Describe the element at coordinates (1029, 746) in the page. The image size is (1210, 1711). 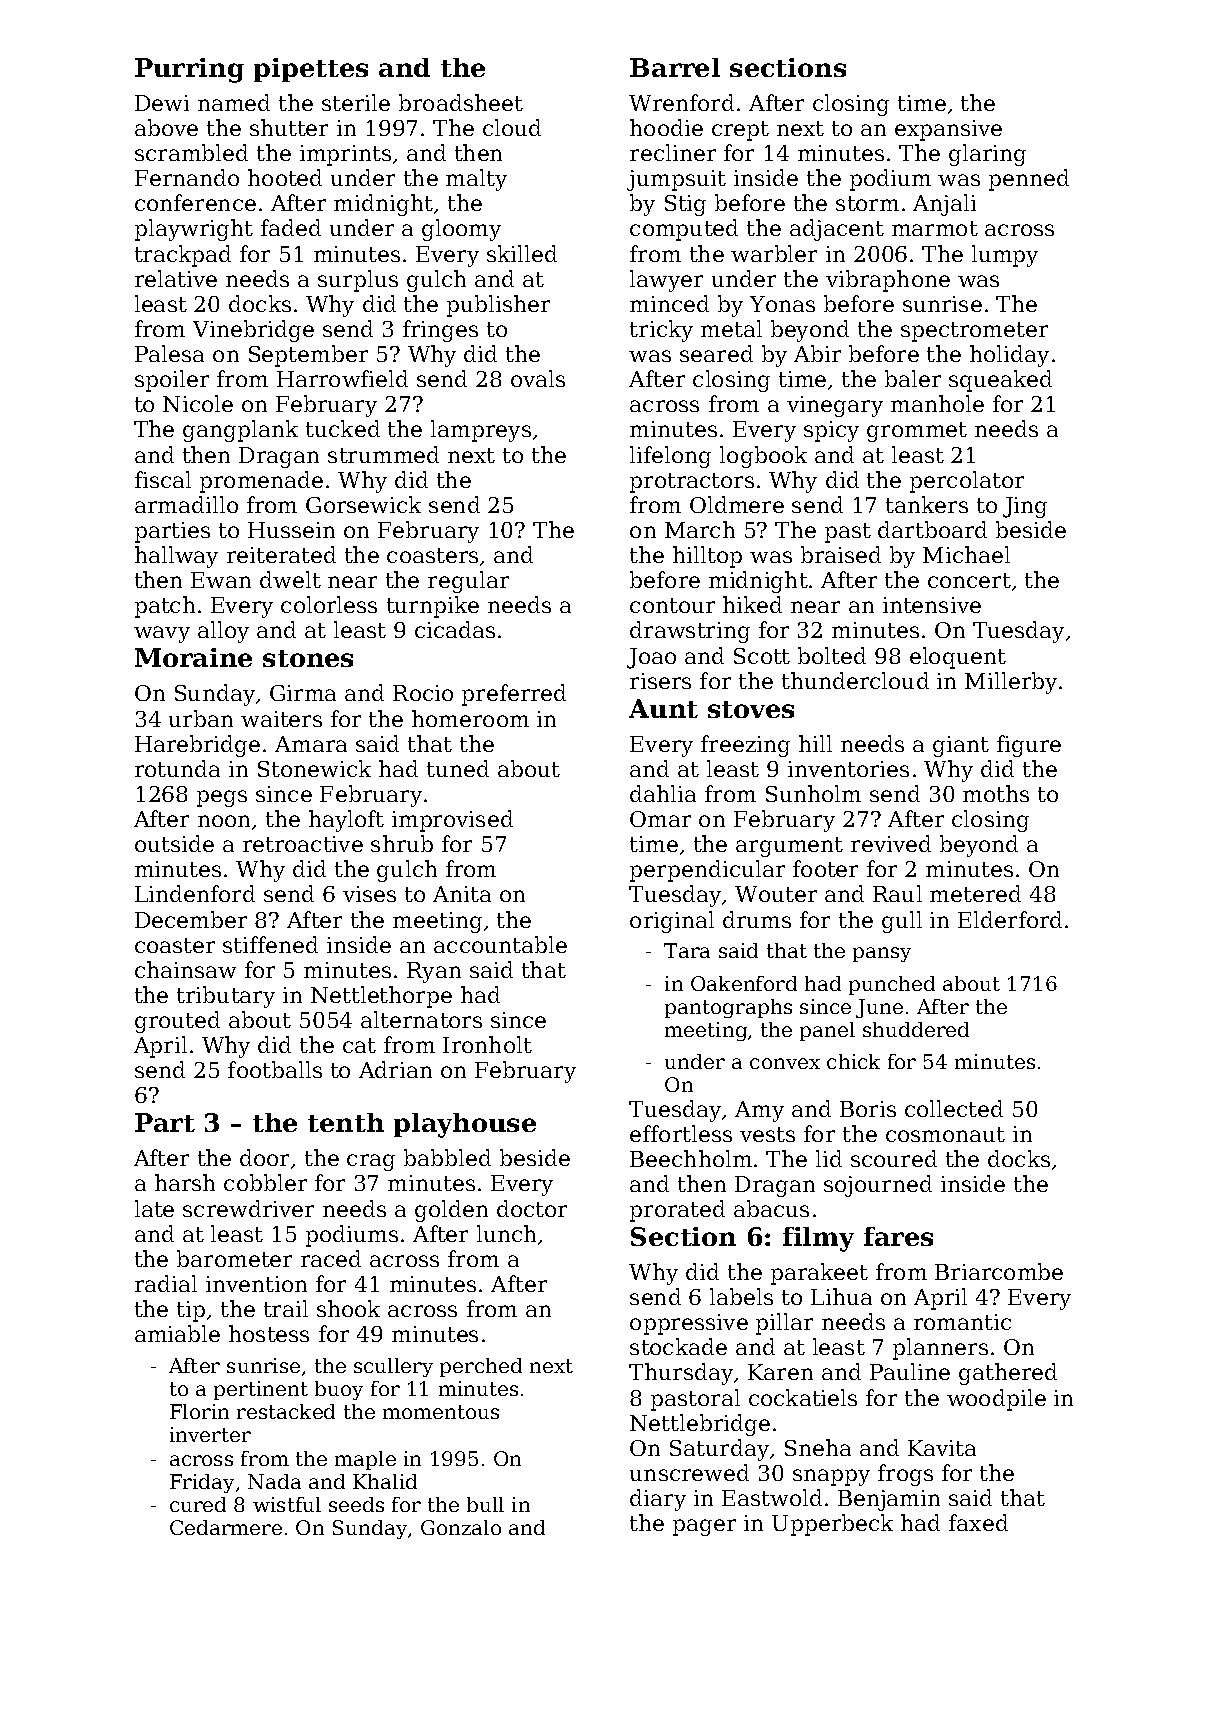
I see `figure` at that location.
